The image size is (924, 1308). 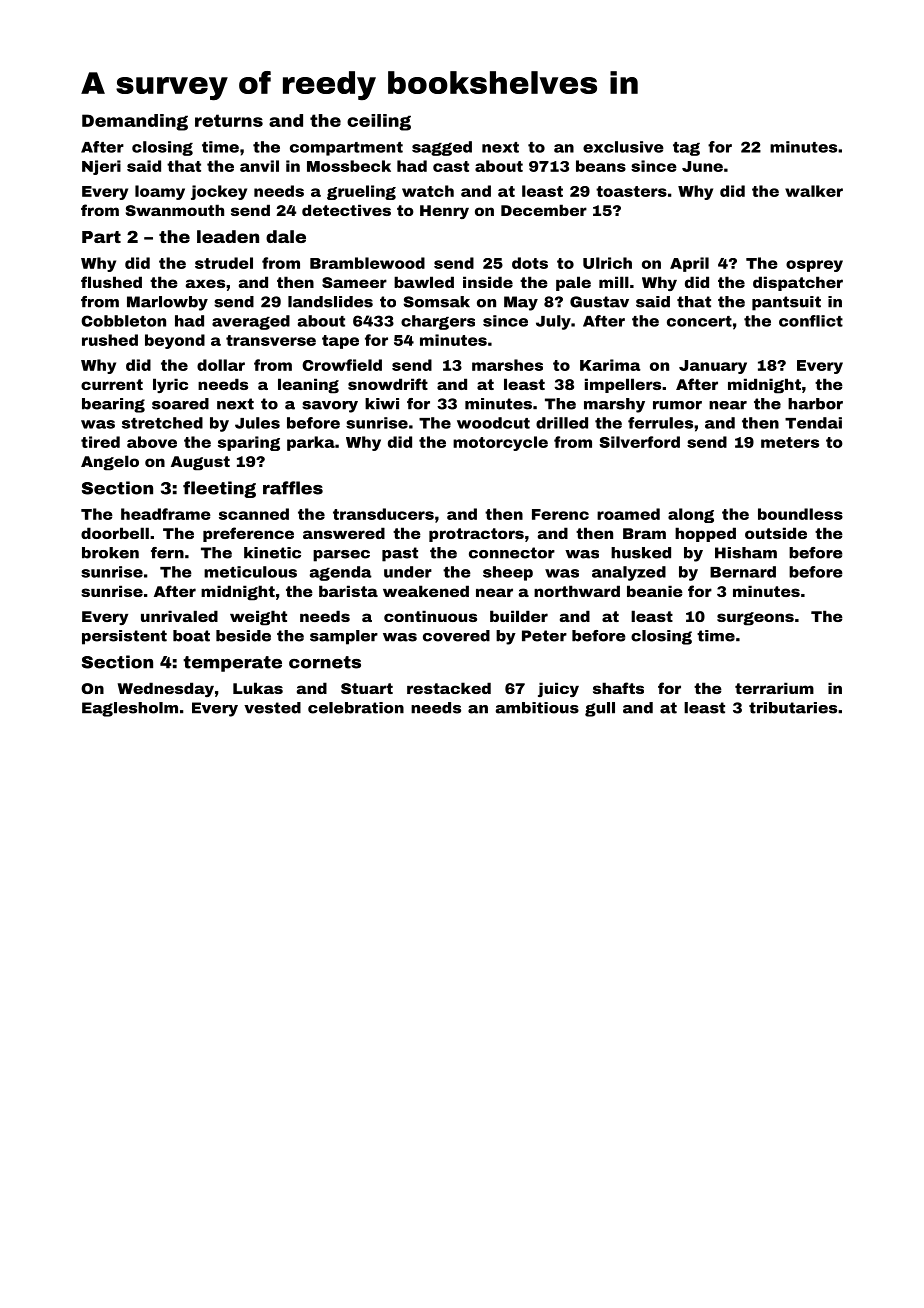 I want to click on returns, so click(x=229, y=120).
